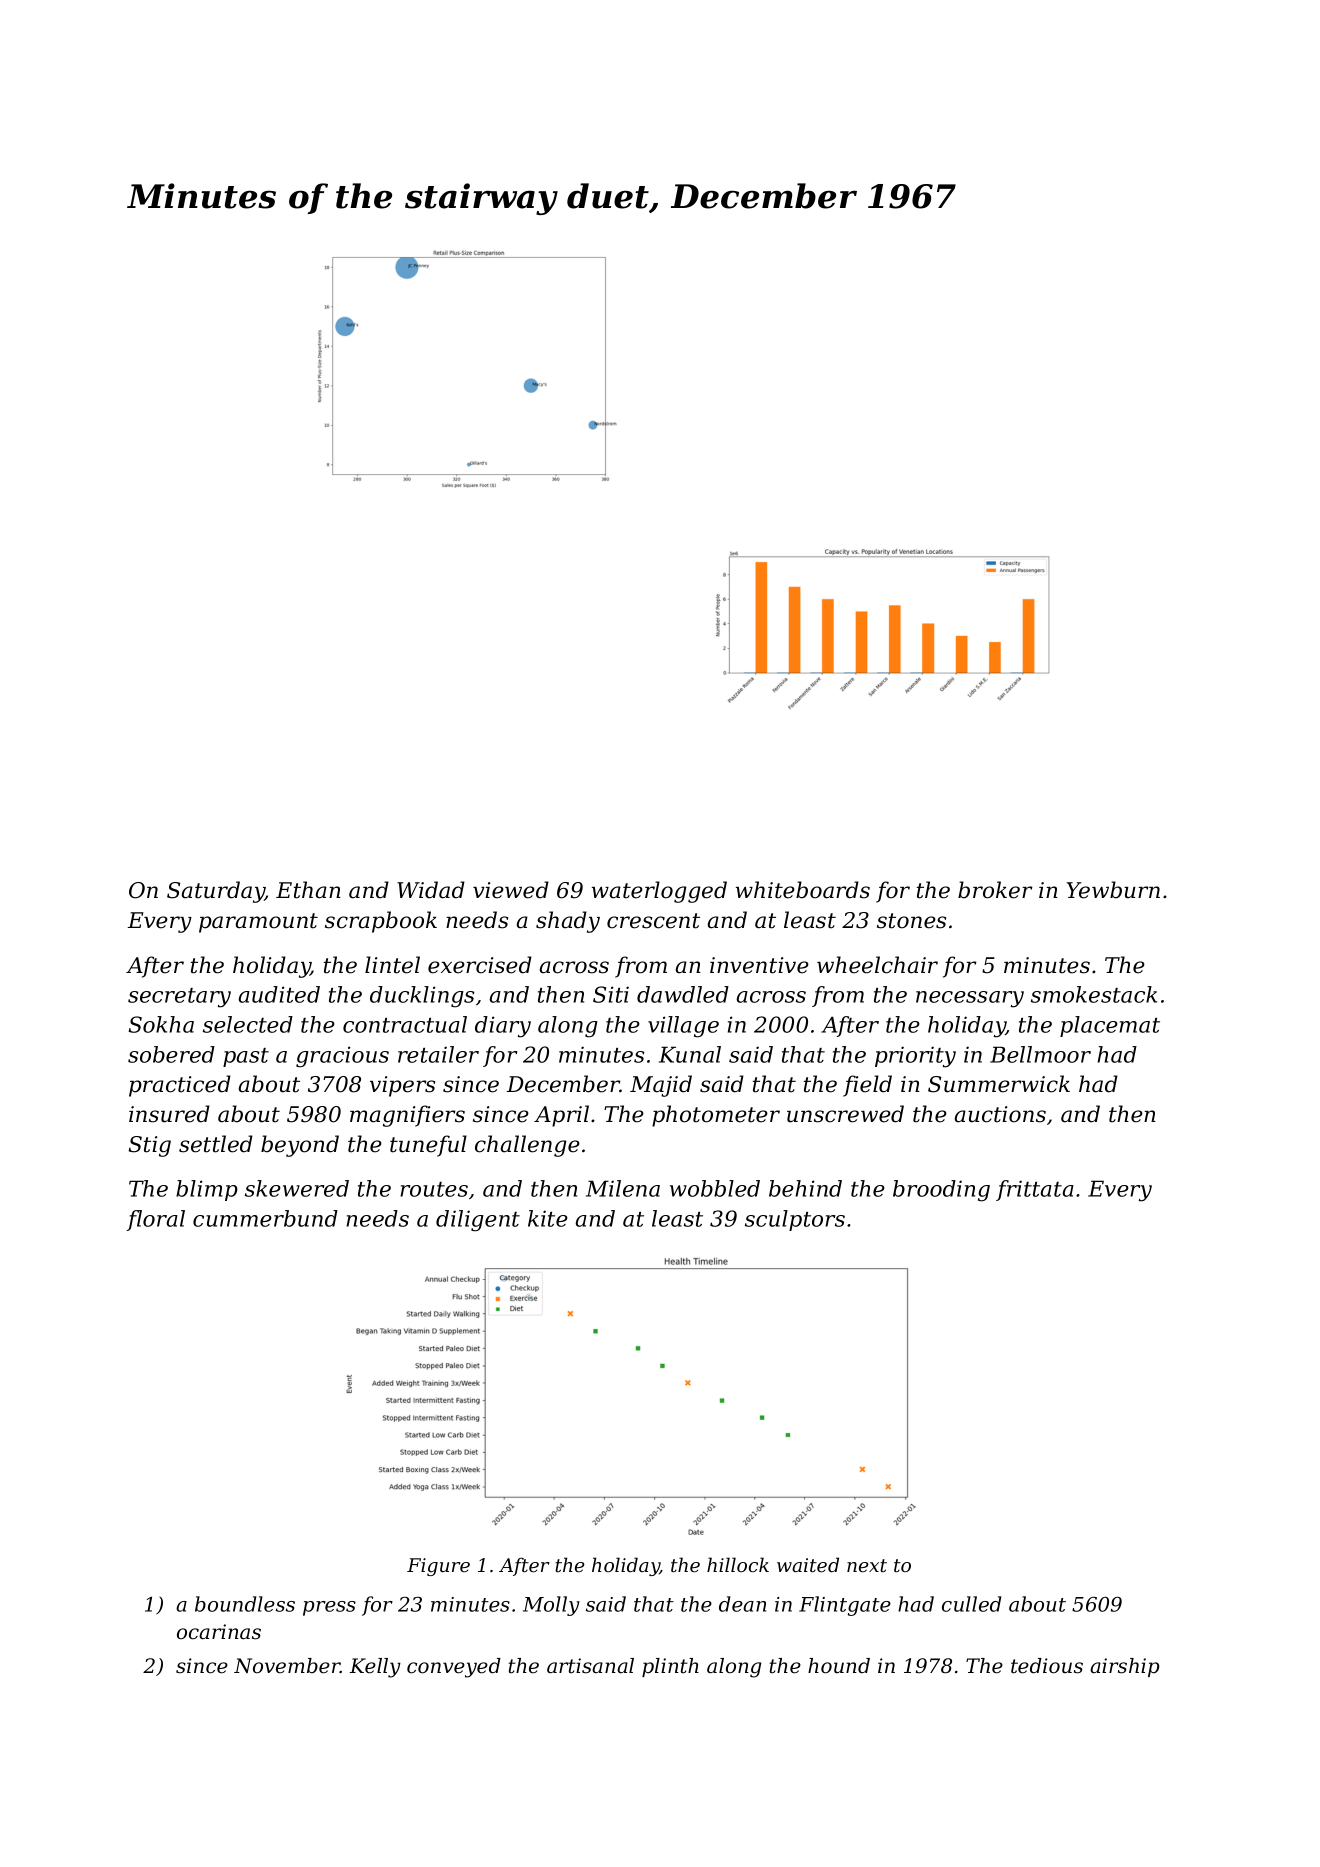 This screenshot has height=1867, width=1320. Describe the element at coordinates (738, 1564) in the screenshot. I see `hillock` at that location.
